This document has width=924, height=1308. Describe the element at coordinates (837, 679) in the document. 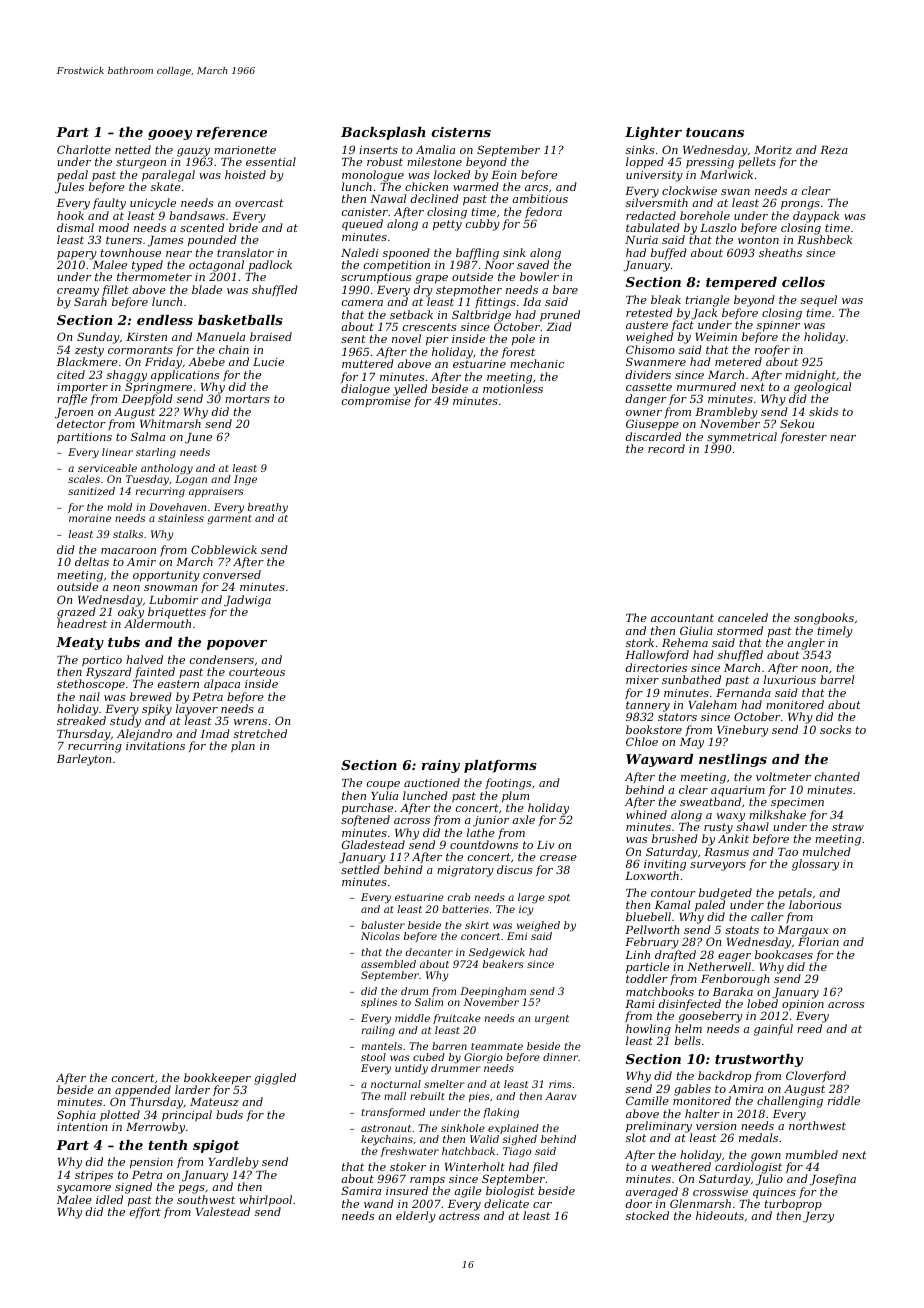

I see `barrel` at that location.
